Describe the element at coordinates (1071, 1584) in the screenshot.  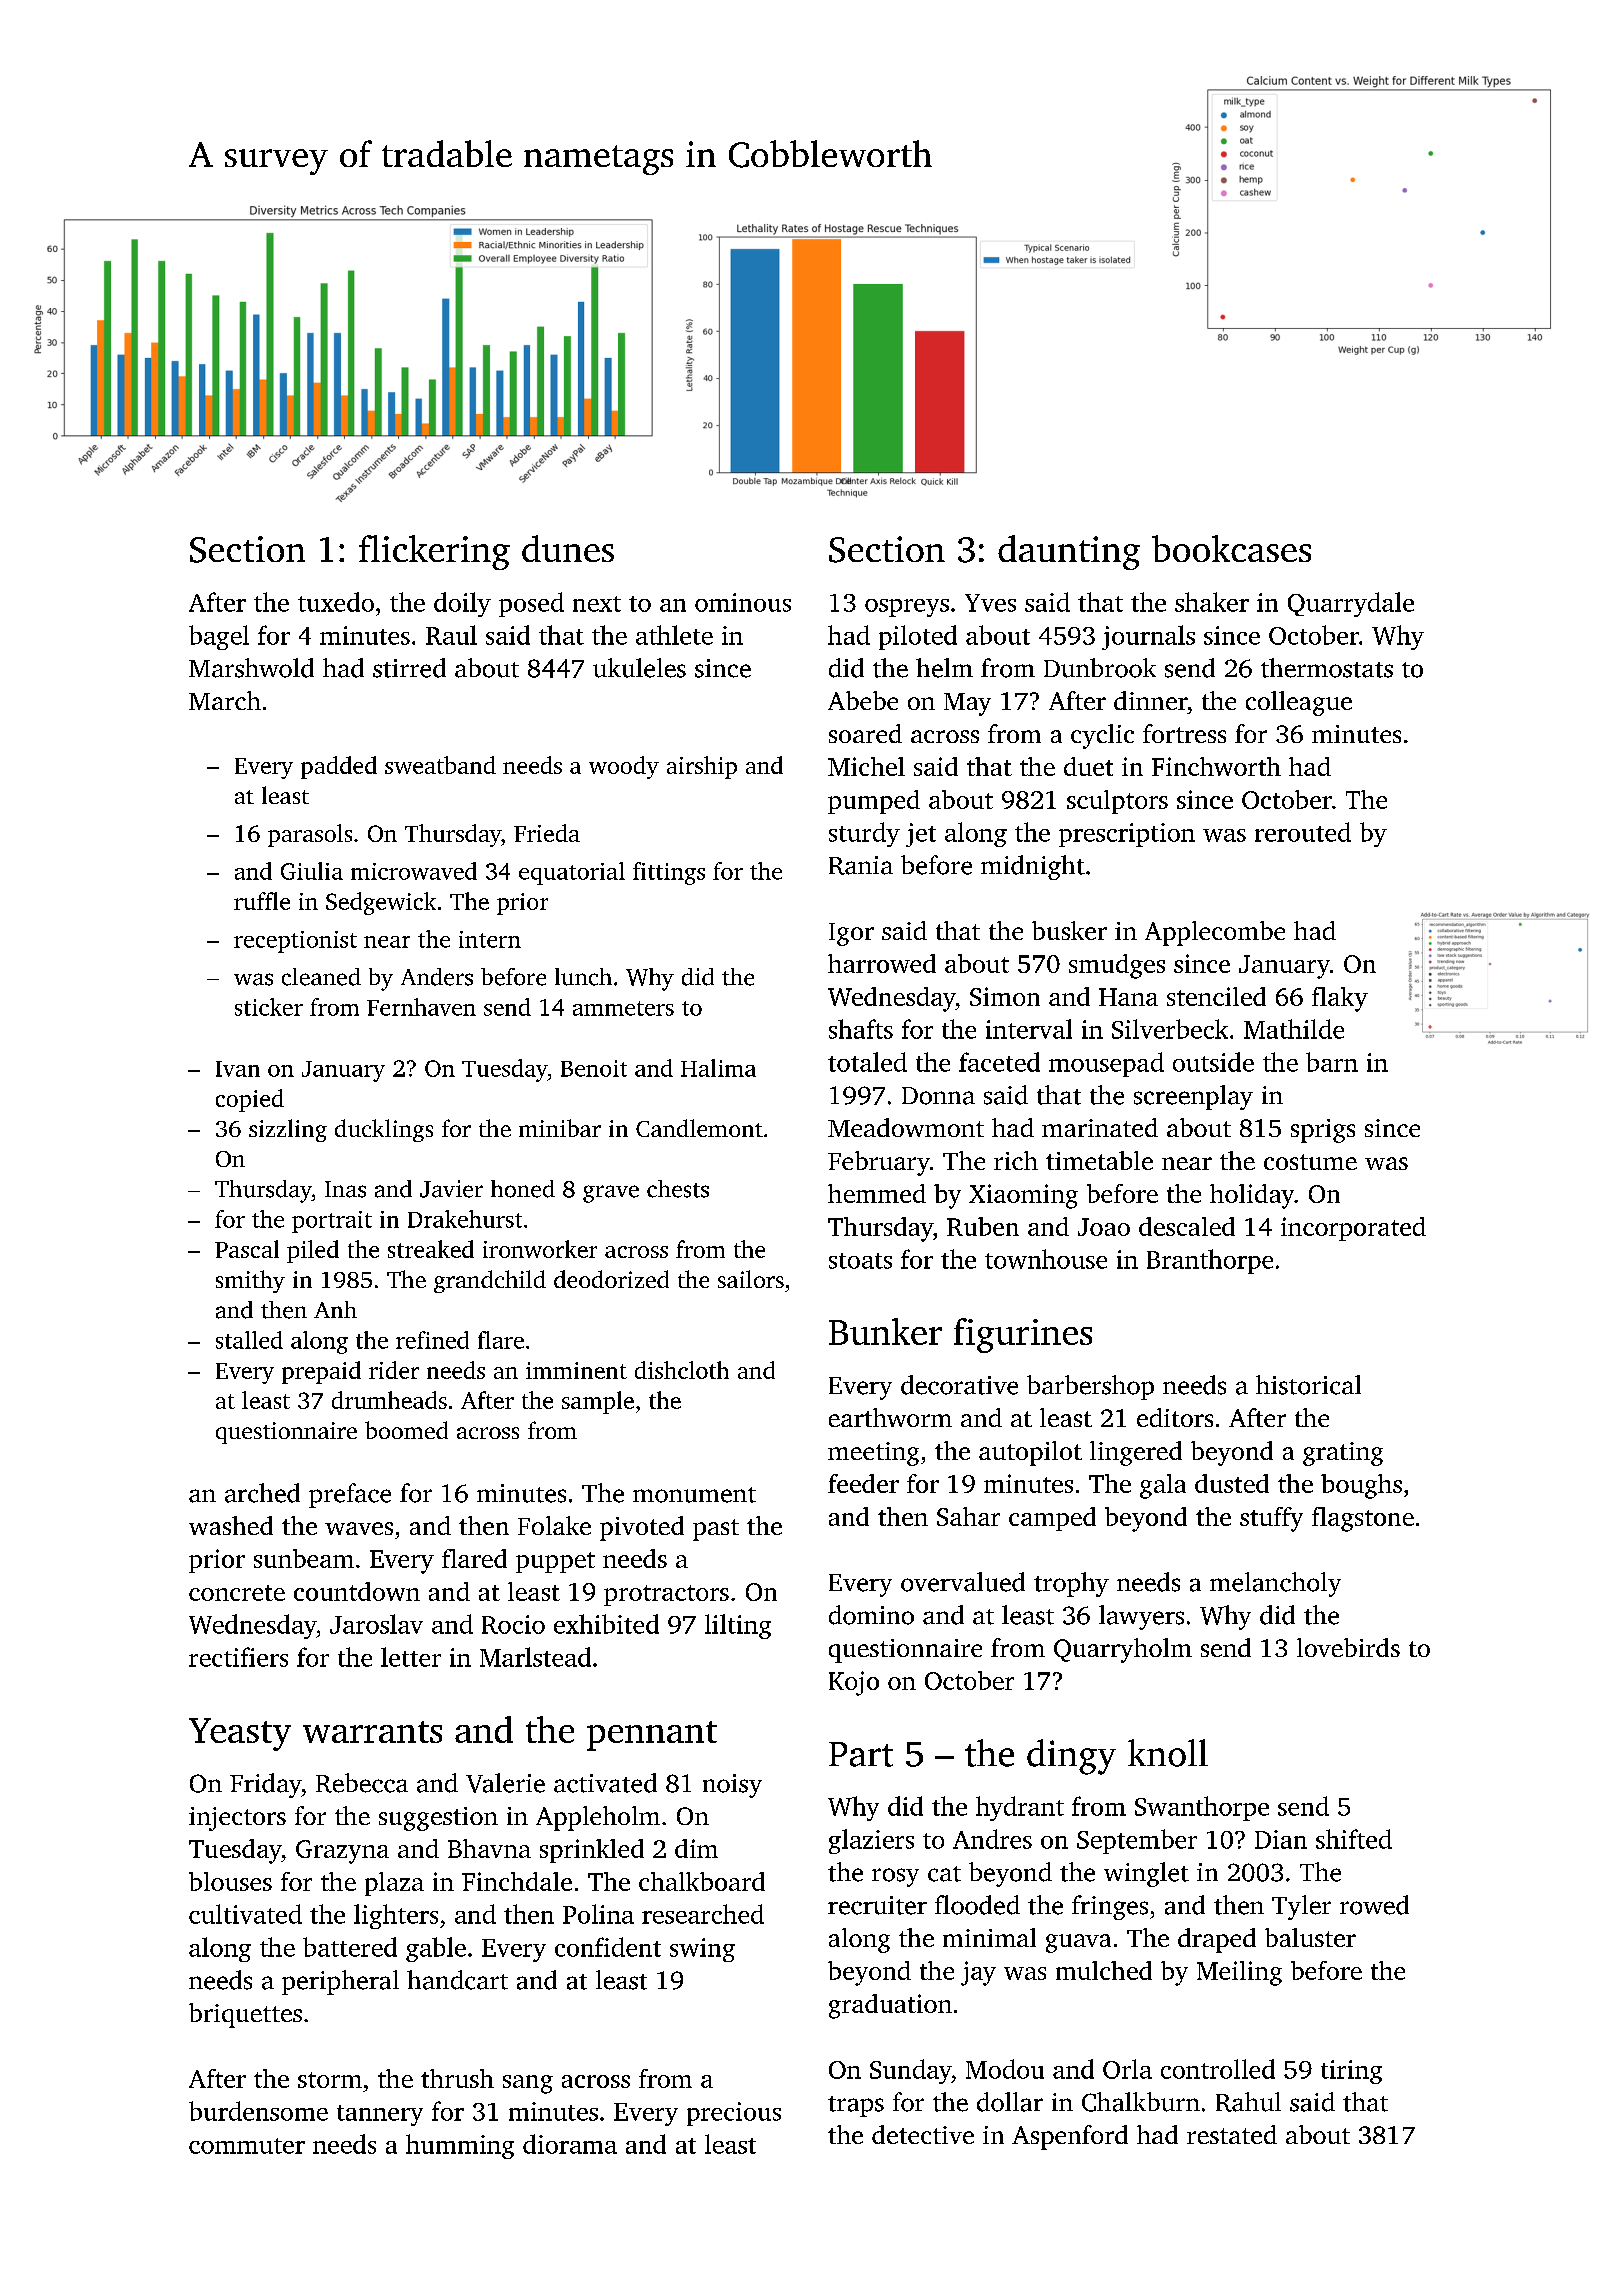
I see `trophy` at that location.
